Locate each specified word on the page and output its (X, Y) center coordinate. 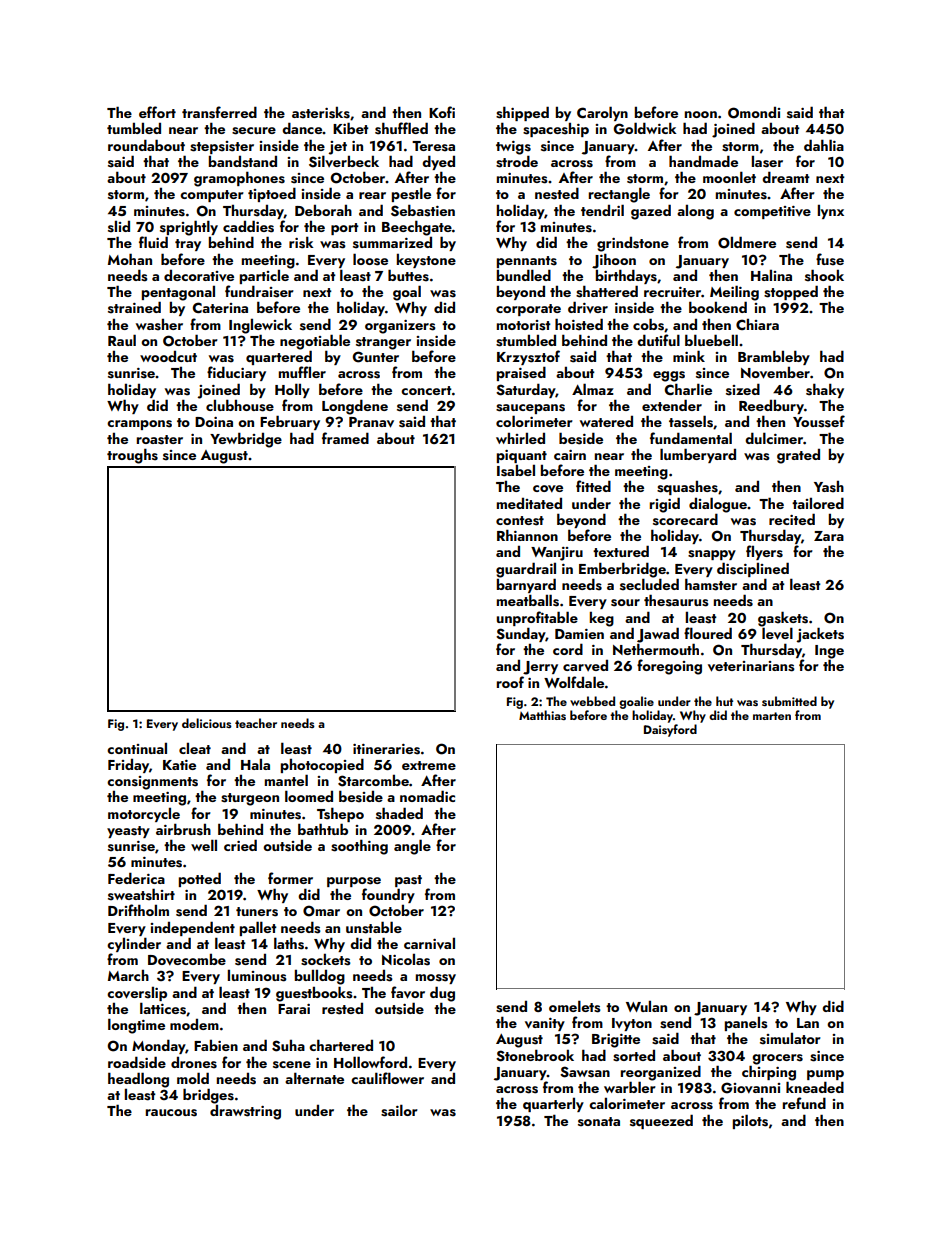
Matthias (542, 715)
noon (701, 114)
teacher (256, 723)
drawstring (245, 1112)
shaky (825, 390)
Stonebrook (535, 1055)
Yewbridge (246, 440)
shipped (522, 113)
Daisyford (670, 730)
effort (157, 112)
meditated (529, 503)
